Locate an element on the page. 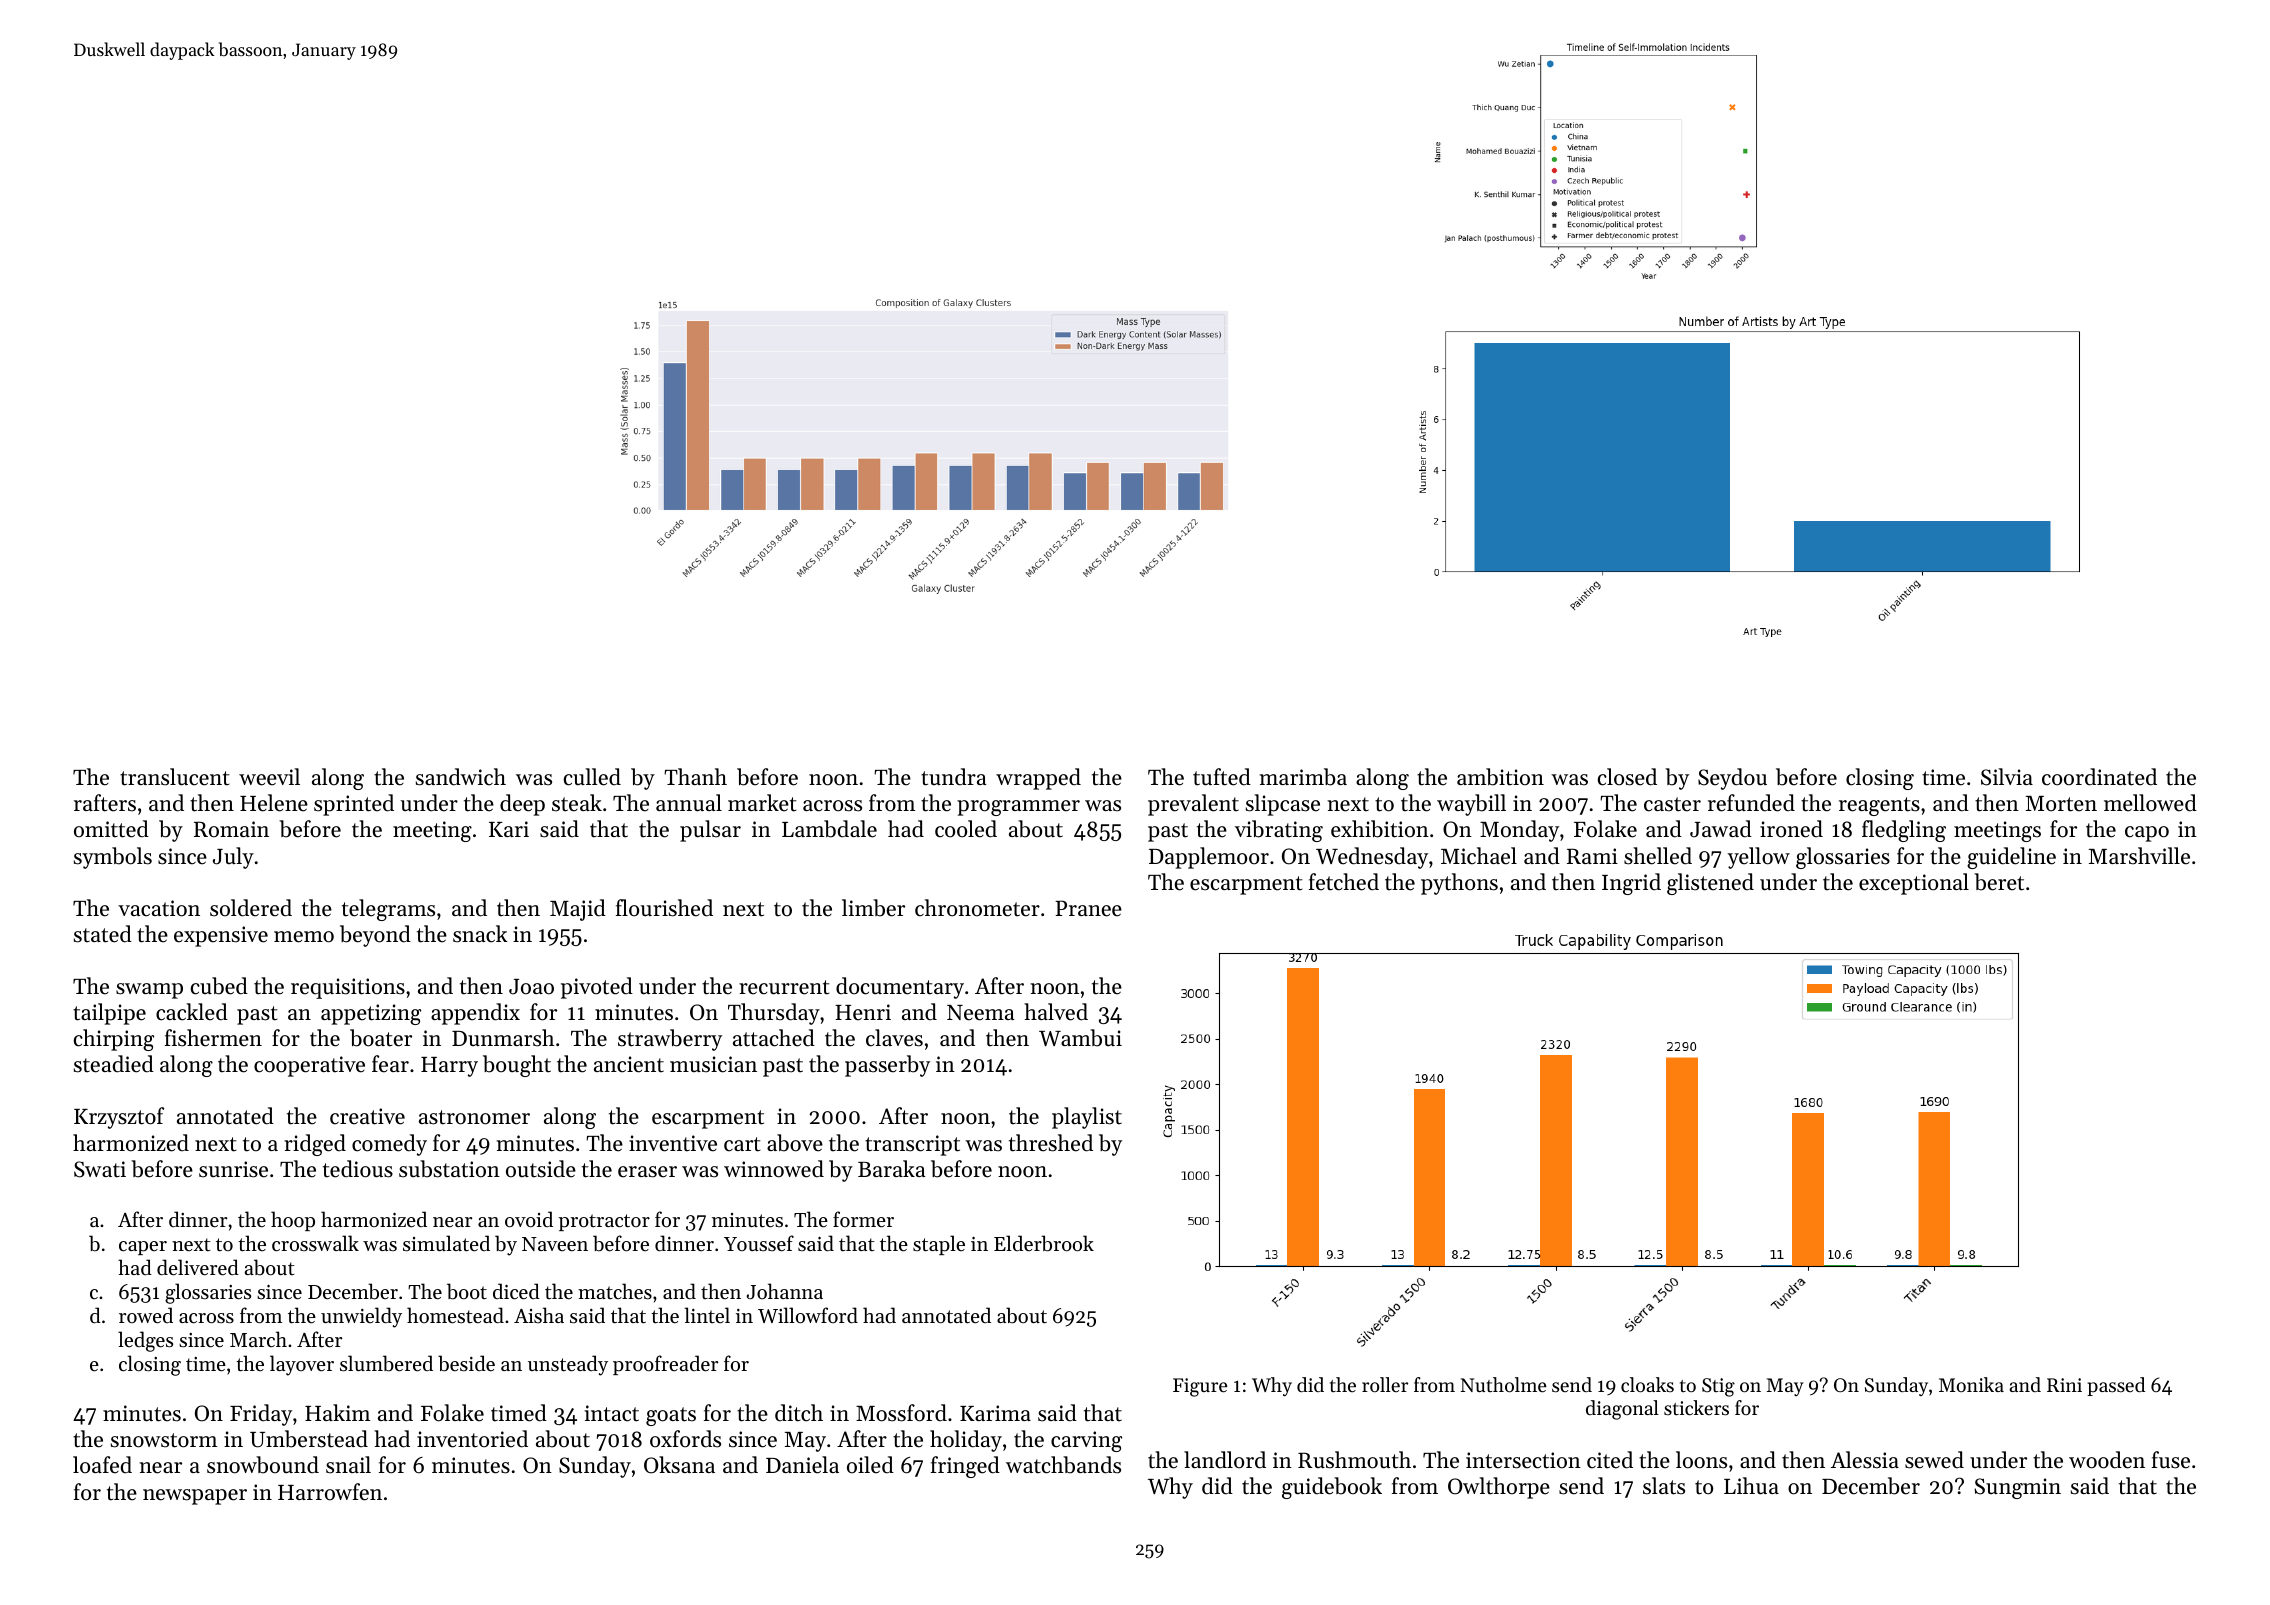 This page has width=2270, height=1605. translucent is located at coordinates (175, 777).
